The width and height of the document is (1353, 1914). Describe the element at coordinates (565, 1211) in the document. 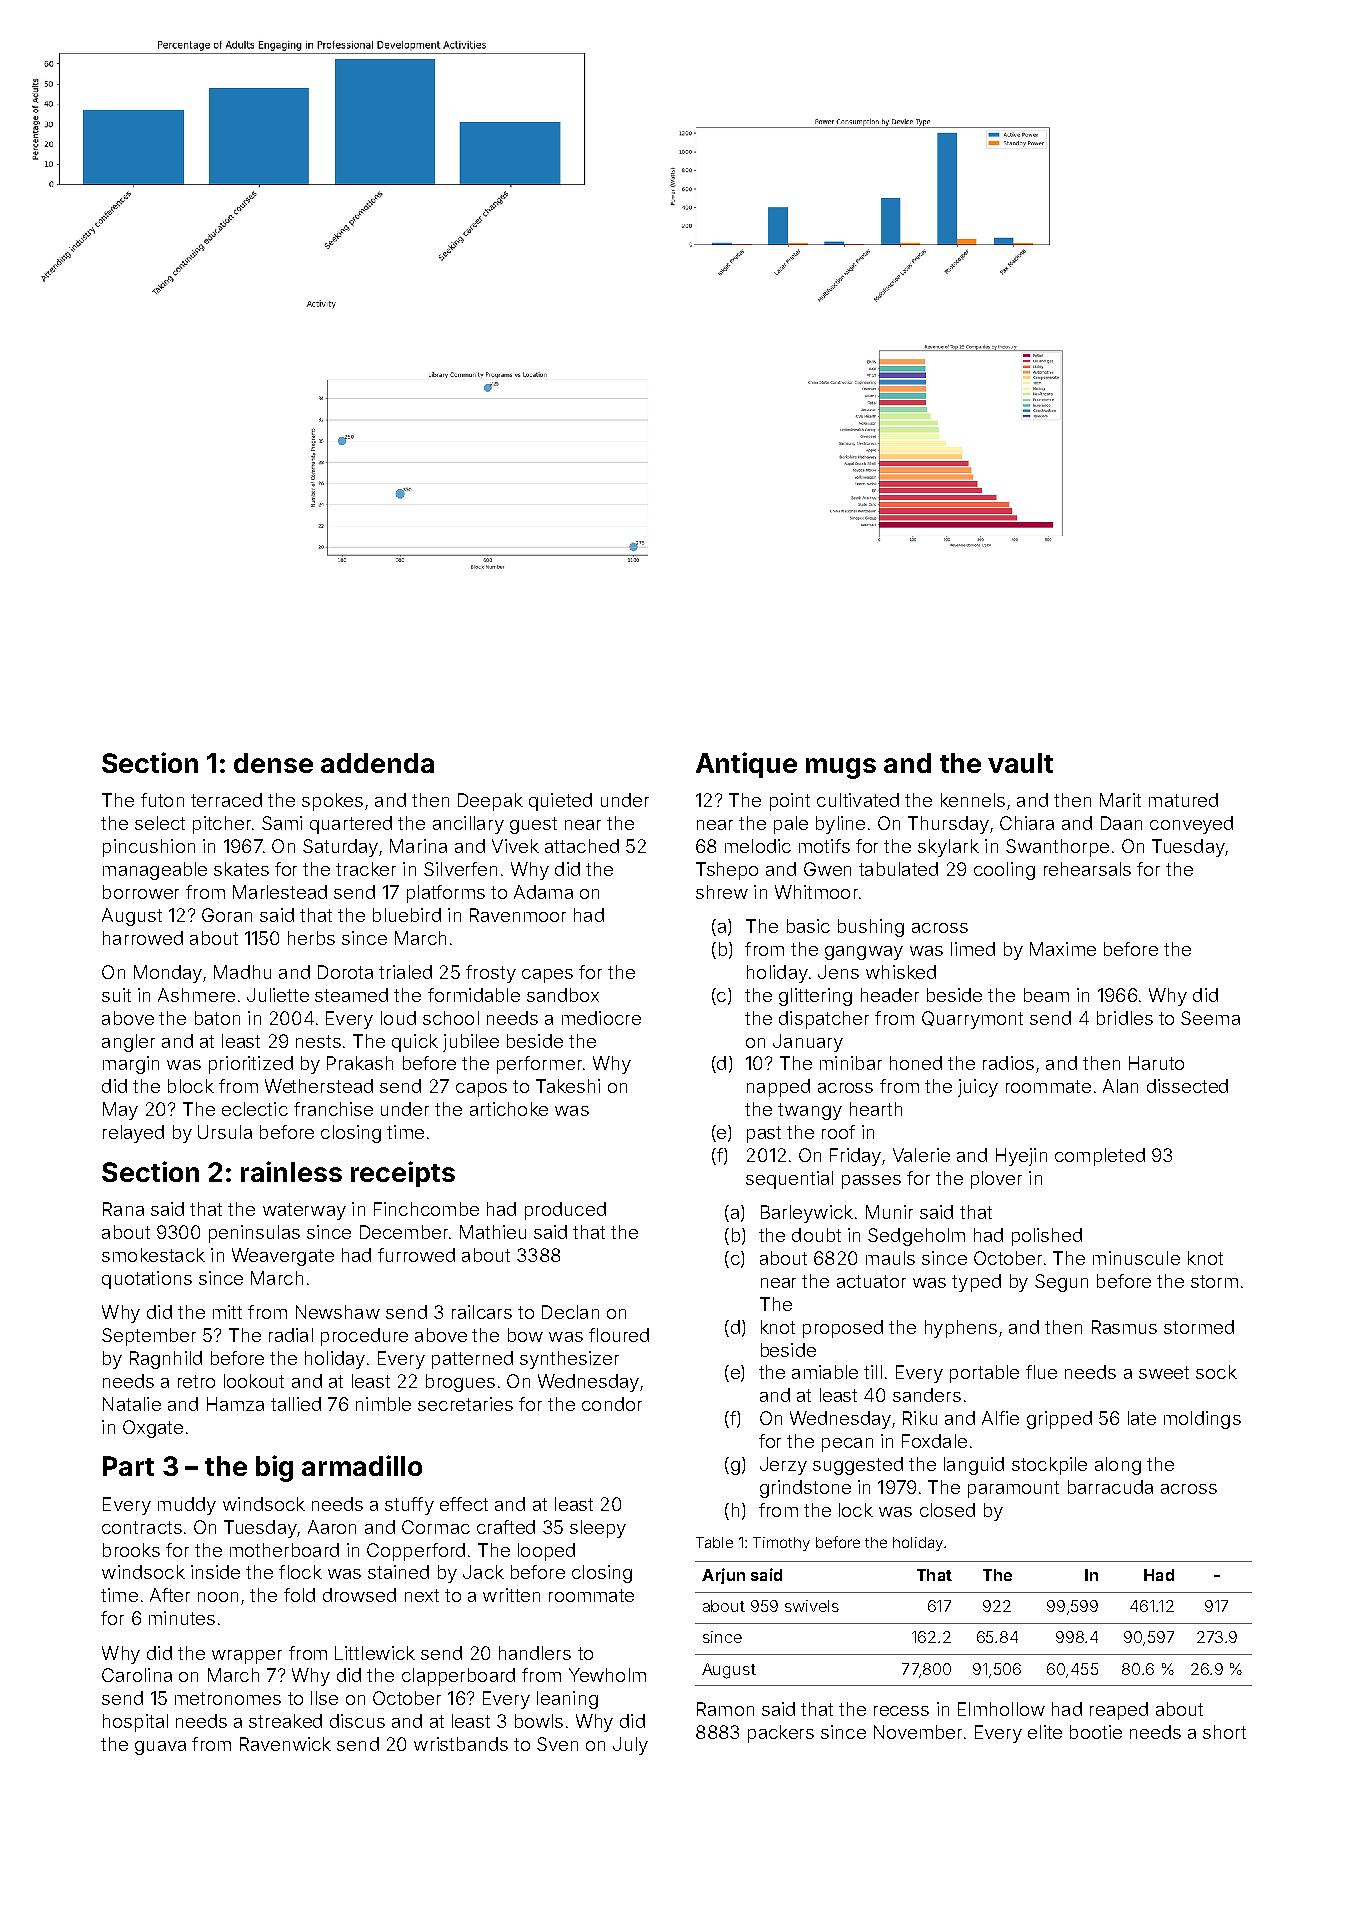

I see `produced` at that location.
